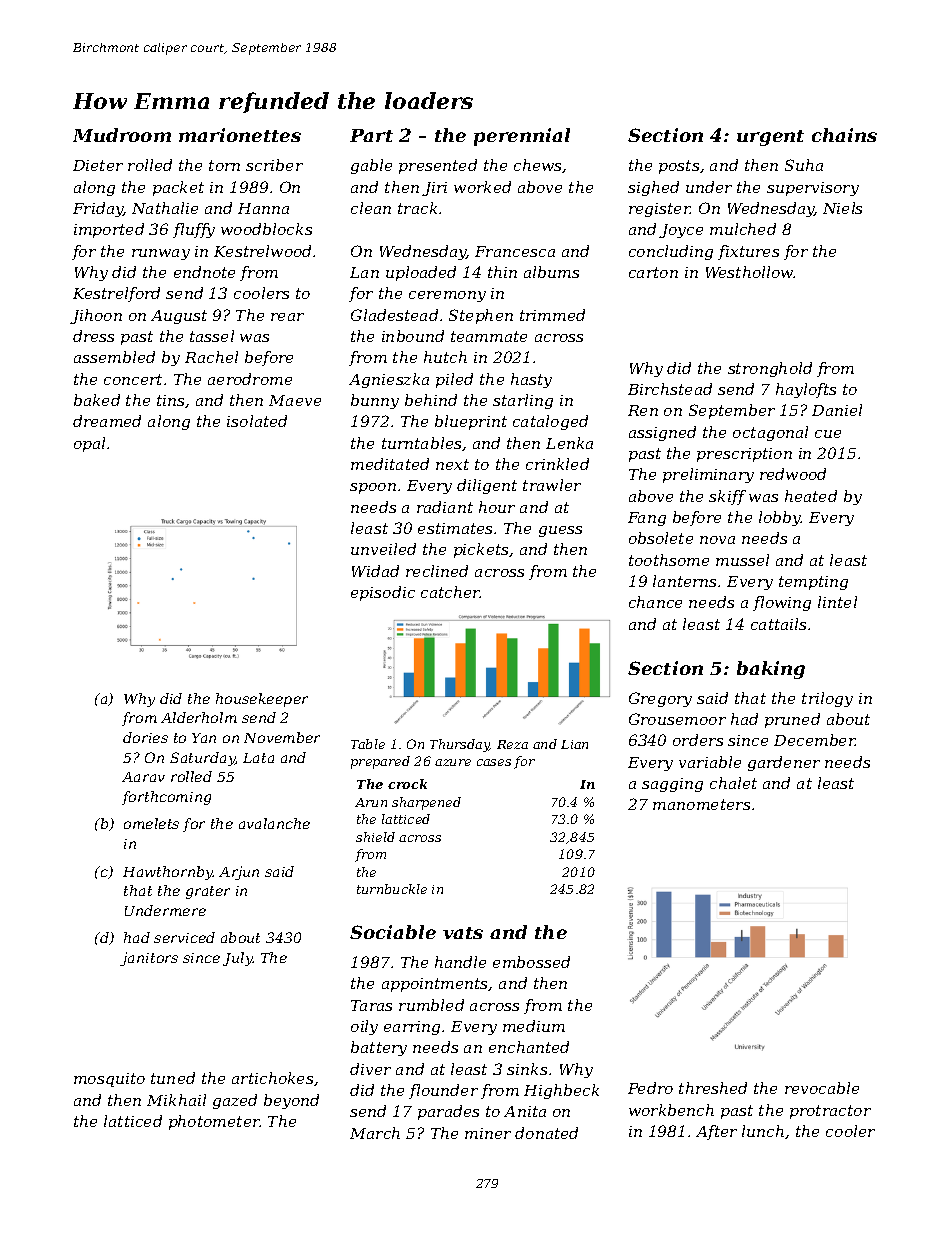  Describe the element at coordinates (145, 737) in the document. I see `dories` at that location.
